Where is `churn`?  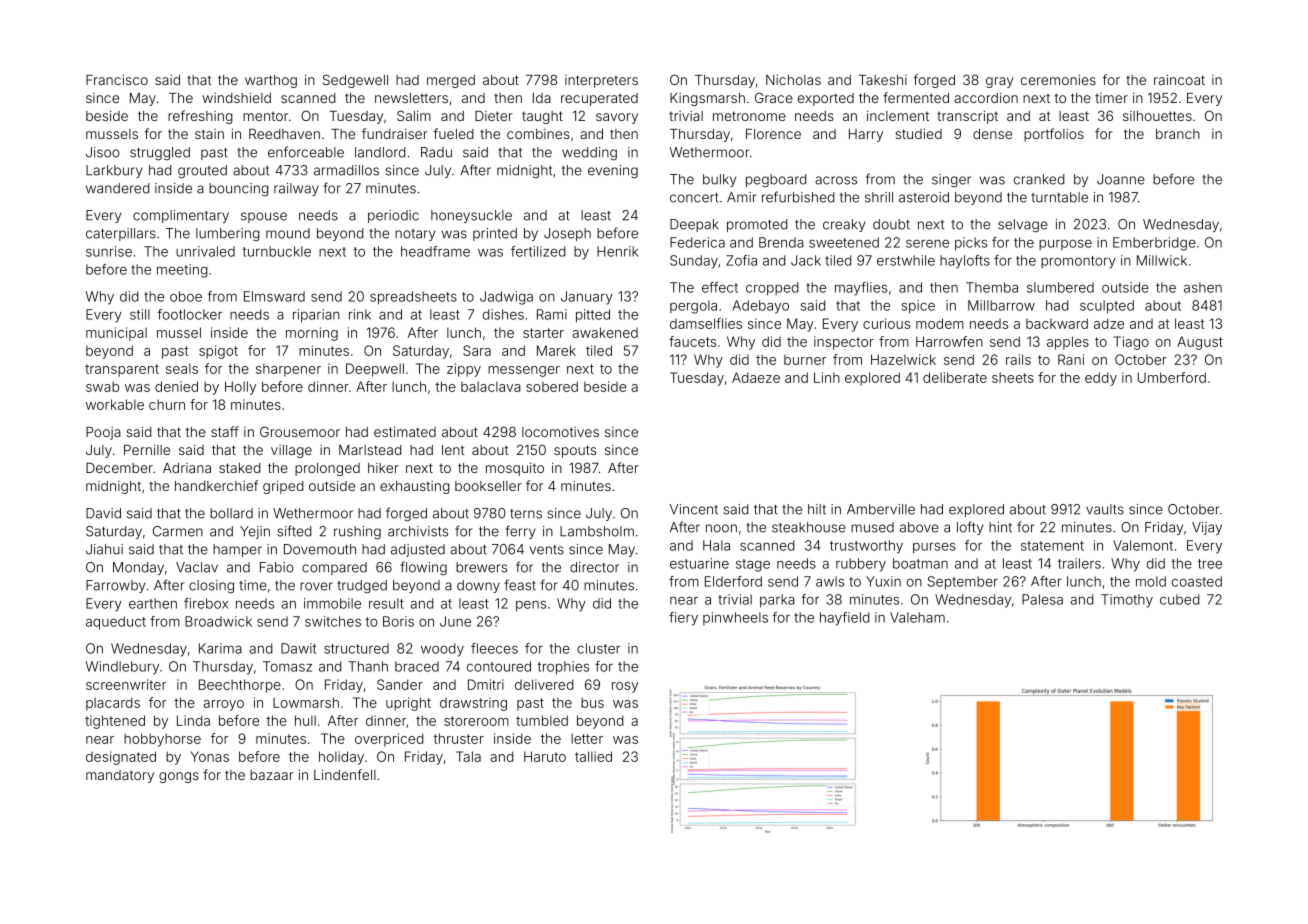 churn is located at coordinates (167, 404).
